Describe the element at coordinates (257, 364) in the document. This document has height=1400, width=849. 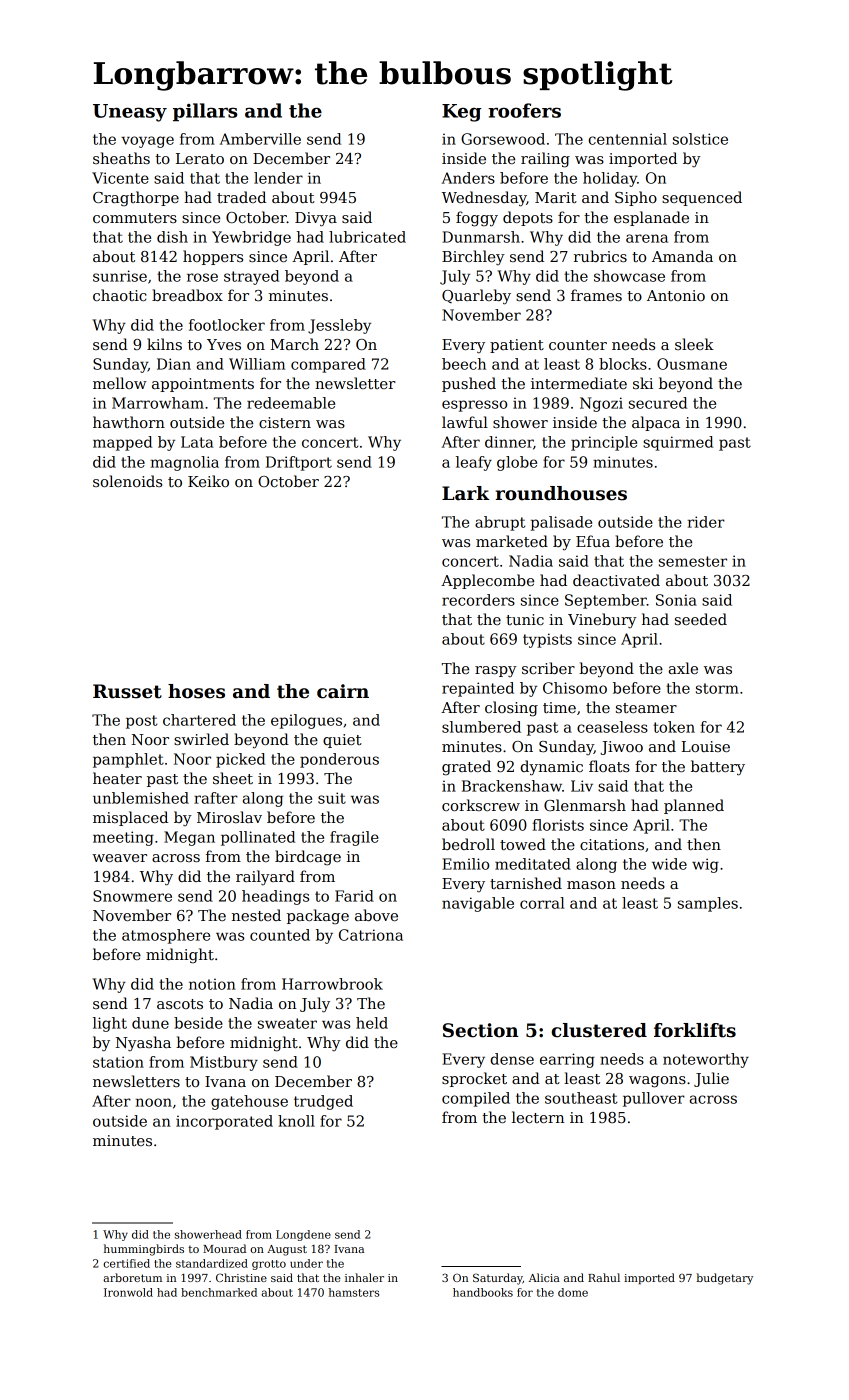
I see `William` at that location.
